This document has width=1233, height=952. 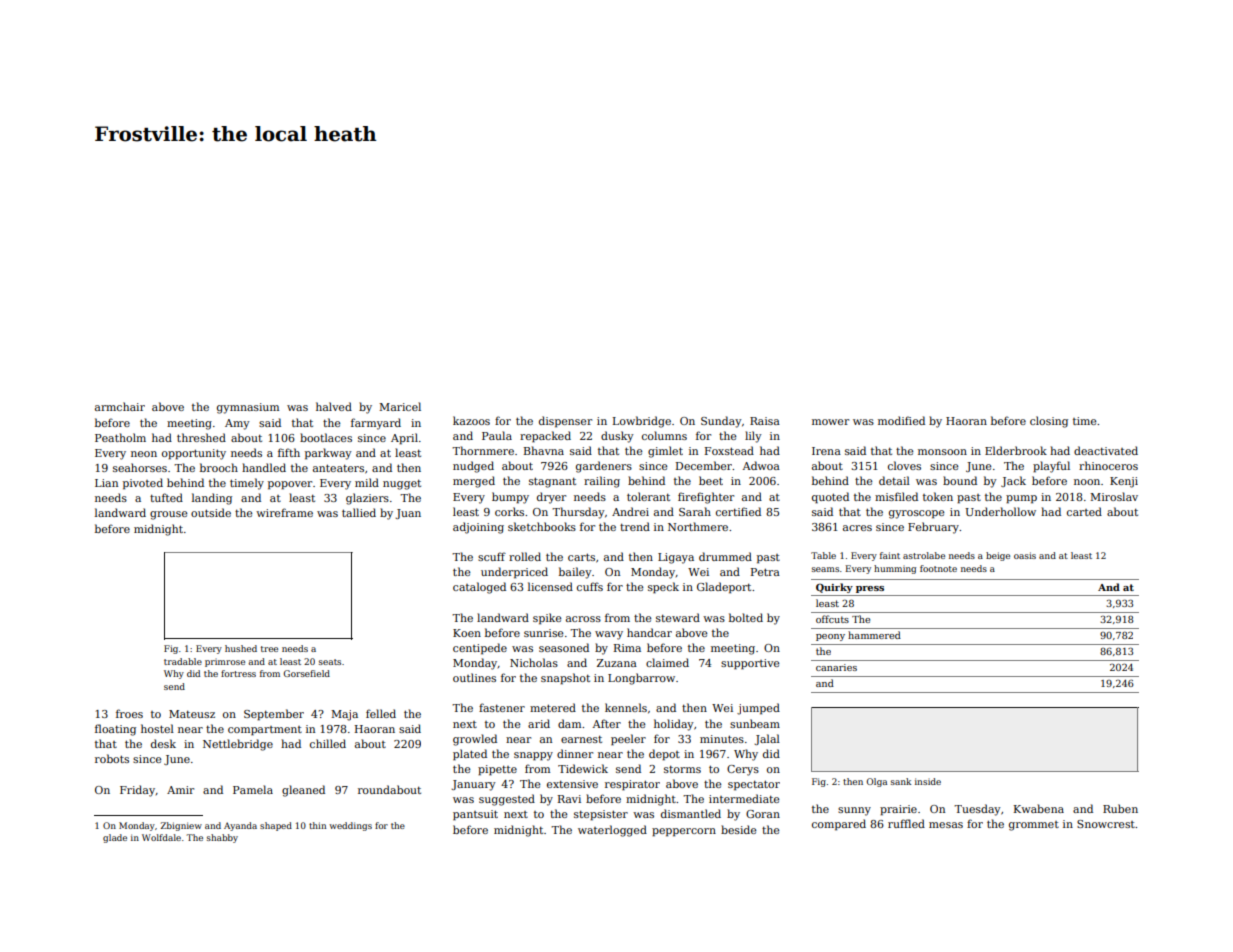 I want to click on Nettlebridge, so click(x=238, y=745).
